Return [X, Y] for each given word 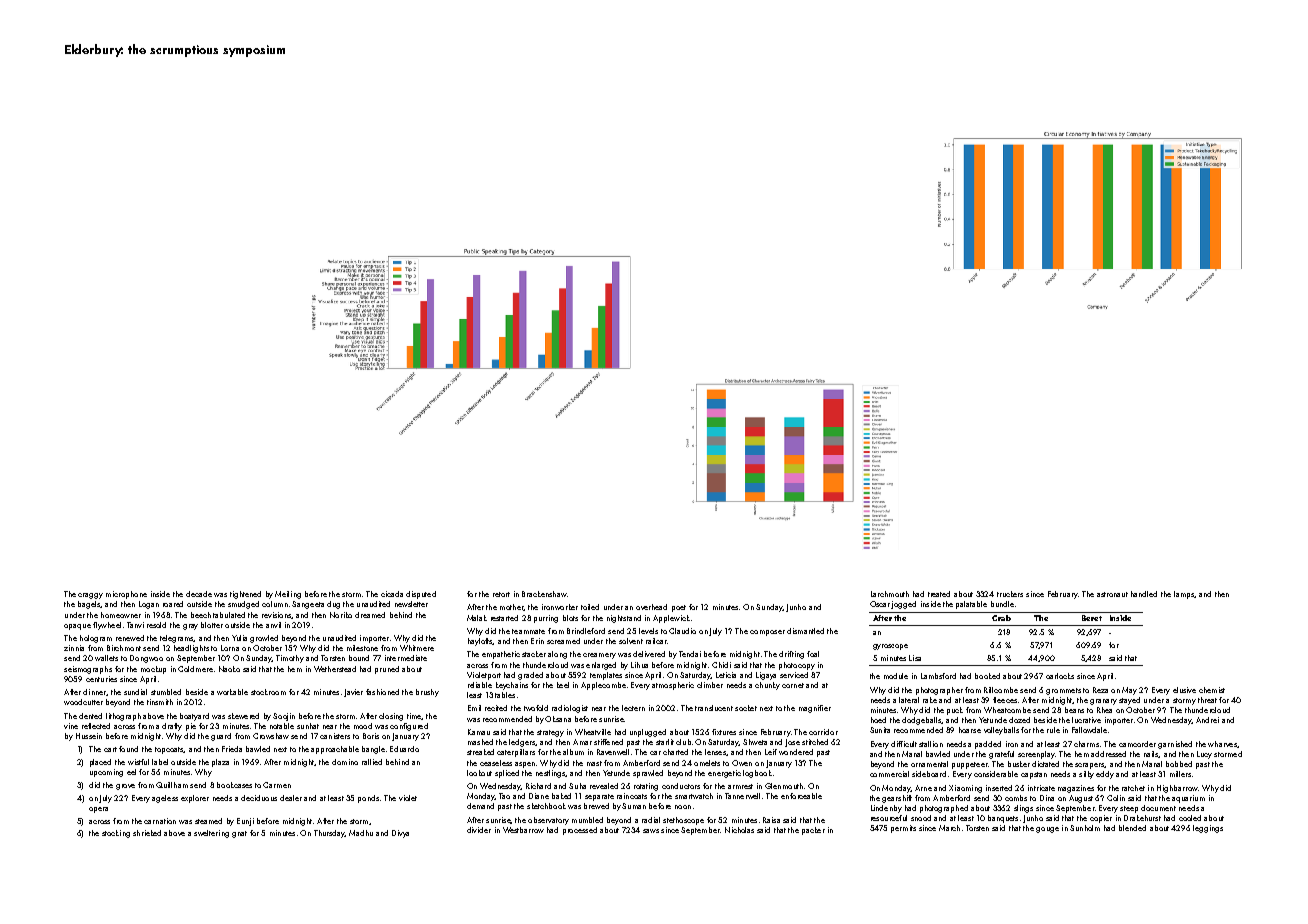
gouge [1047, 830]
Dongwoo [146, 659]
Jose [792, 743]
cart [110, 749]
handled [1144, 594]
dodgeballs [922, 721]
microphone [126, 595]
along [557, 655]
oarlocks [1060, 676]
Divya [400, 834]
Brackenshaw [544, 594]
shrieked [147, 833]
